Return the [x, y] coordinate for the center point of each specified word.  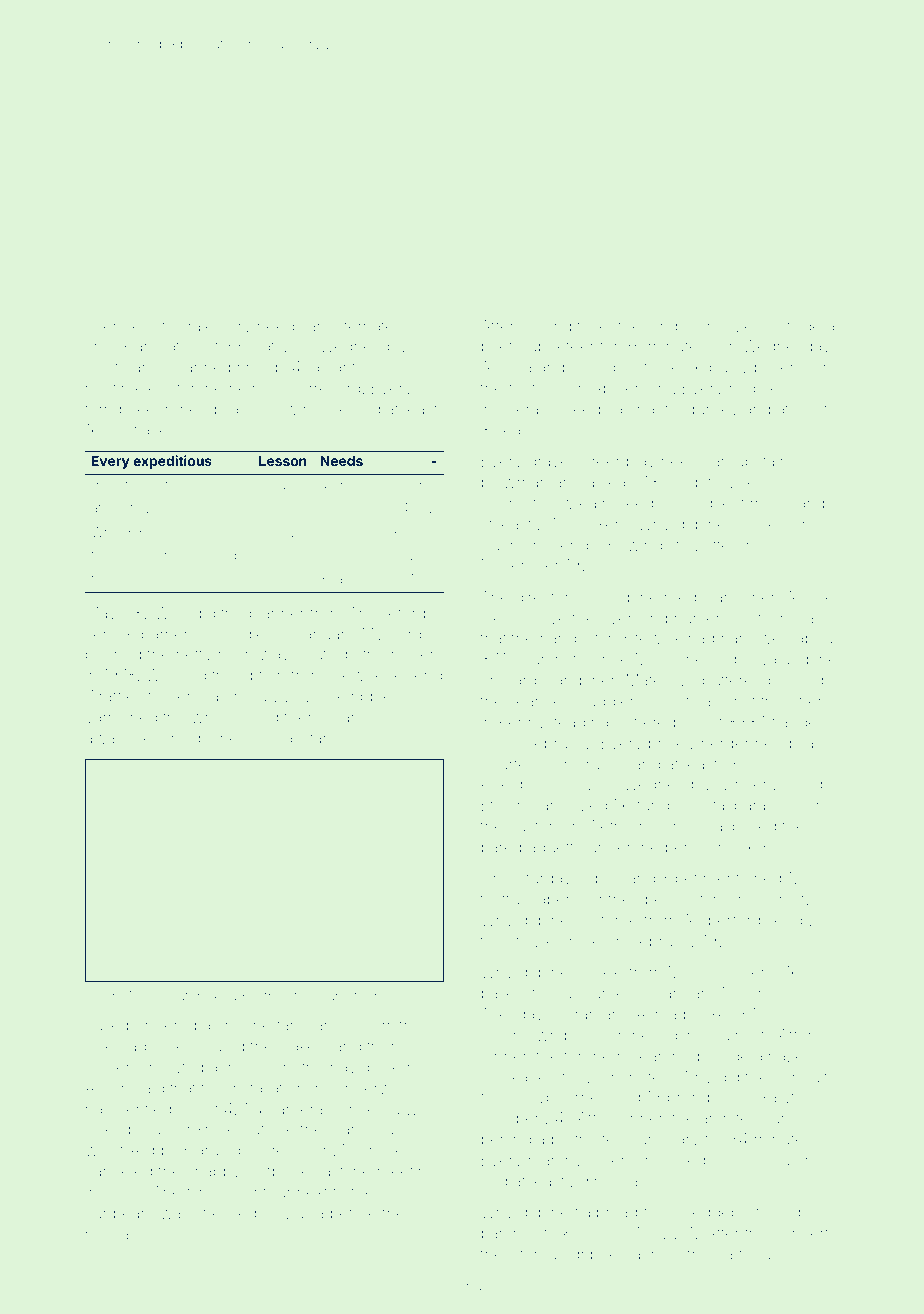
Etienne [508, 805]
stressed [226, 1213]
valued [784, 659]
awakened [123, 738]
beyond [796, 682]
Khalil [336, 579]
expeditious [172, 462]
